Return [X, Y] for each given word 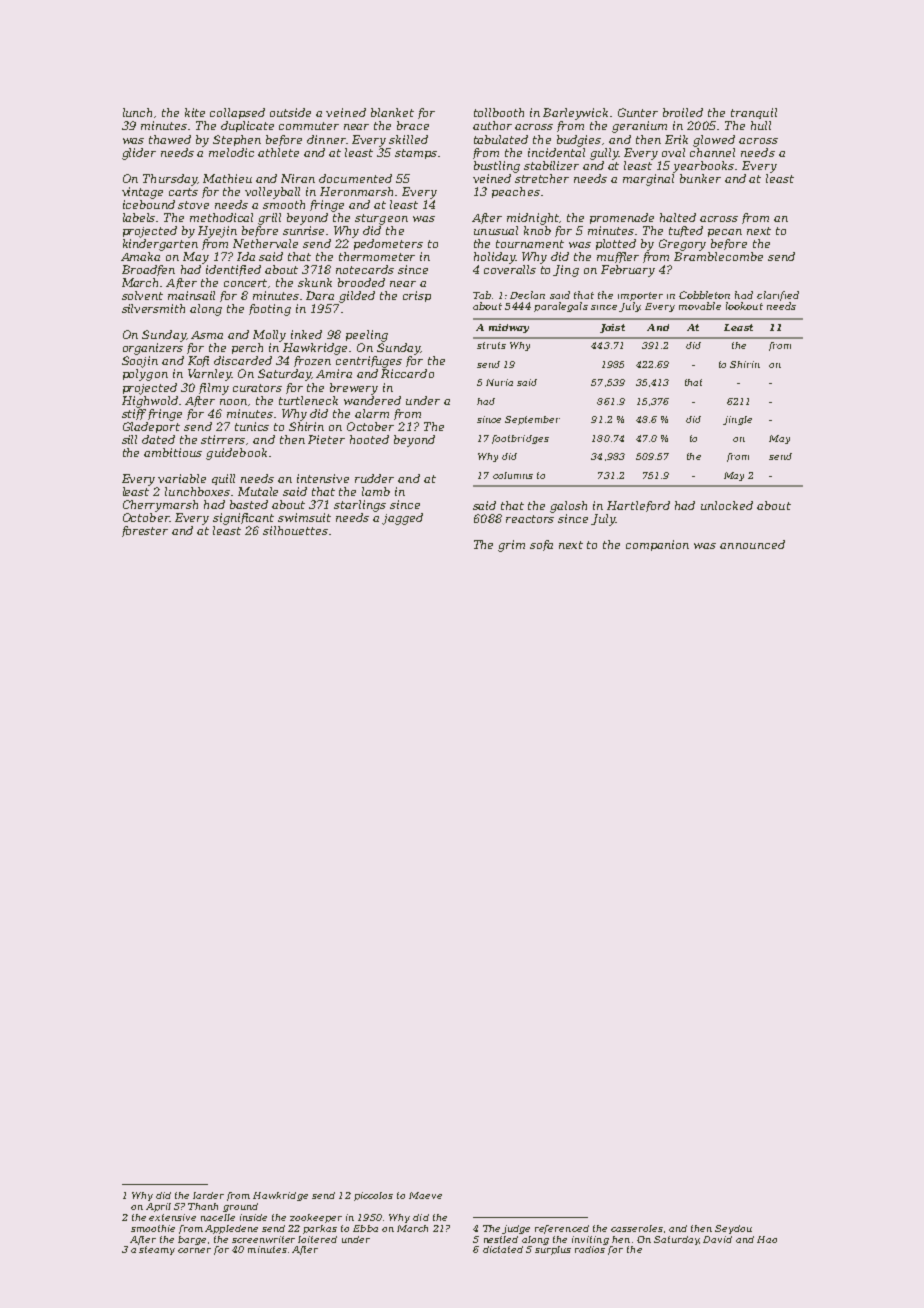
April [158, 1207]
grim [511, 546]
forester [145, 531]
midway [509, 328]
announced [752, 544]
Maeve [425, 1195]
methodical [221, 217]
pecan [725, 233]
